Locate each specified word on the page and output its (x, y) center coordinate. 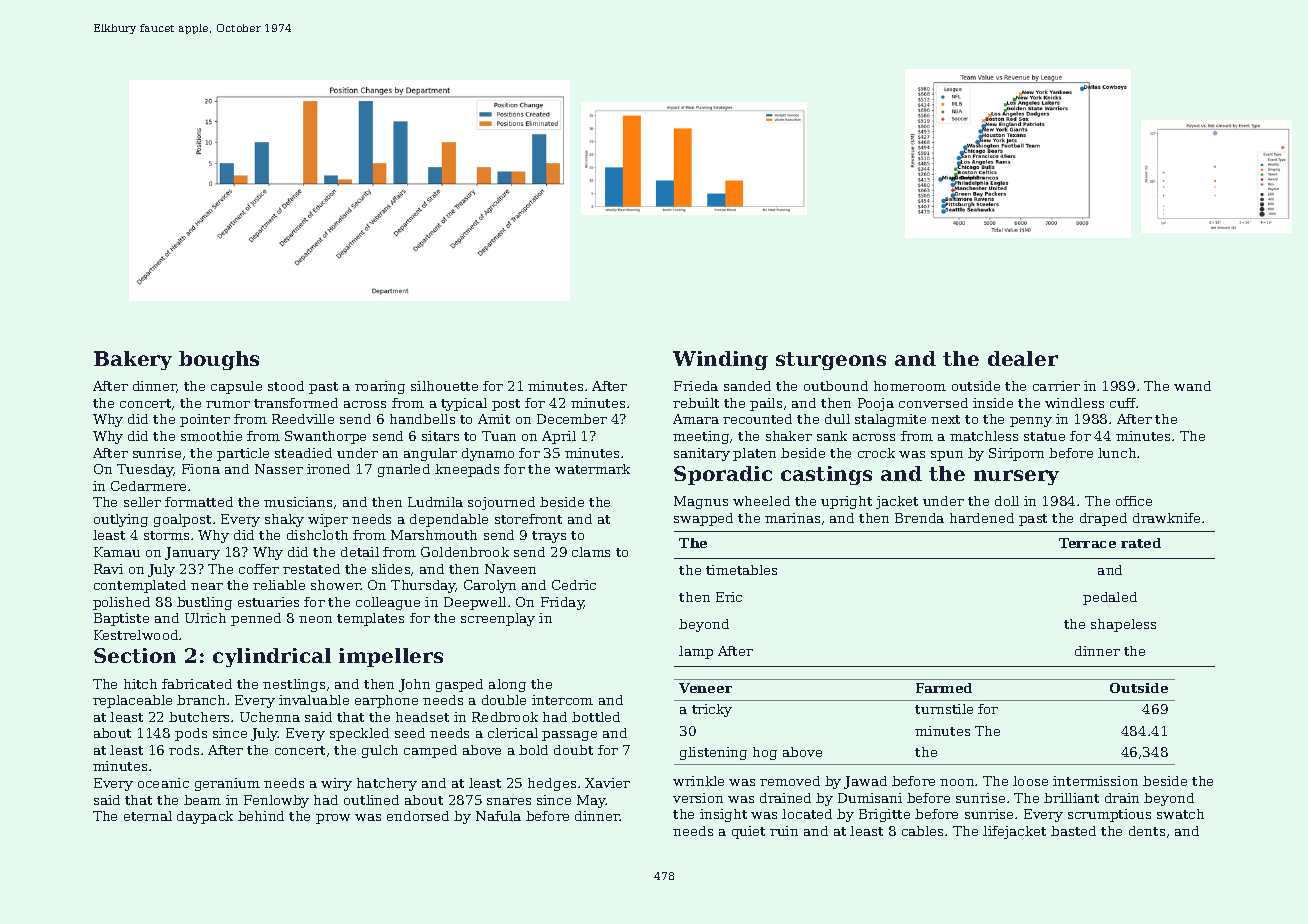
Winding (720, 360)
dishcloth (317, 535)
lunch (1117, 453)
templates (370, 619)
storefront (528, 519)
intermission (1095, 781)
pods (191, 734)
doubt (573, 750)
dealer (1023, 358)
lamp (696, 652)
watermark (592, 469)
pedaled (1110, 598)
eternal (148, 816)
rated (1141, 543)
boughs (219, 360)
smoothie (211, 436)
